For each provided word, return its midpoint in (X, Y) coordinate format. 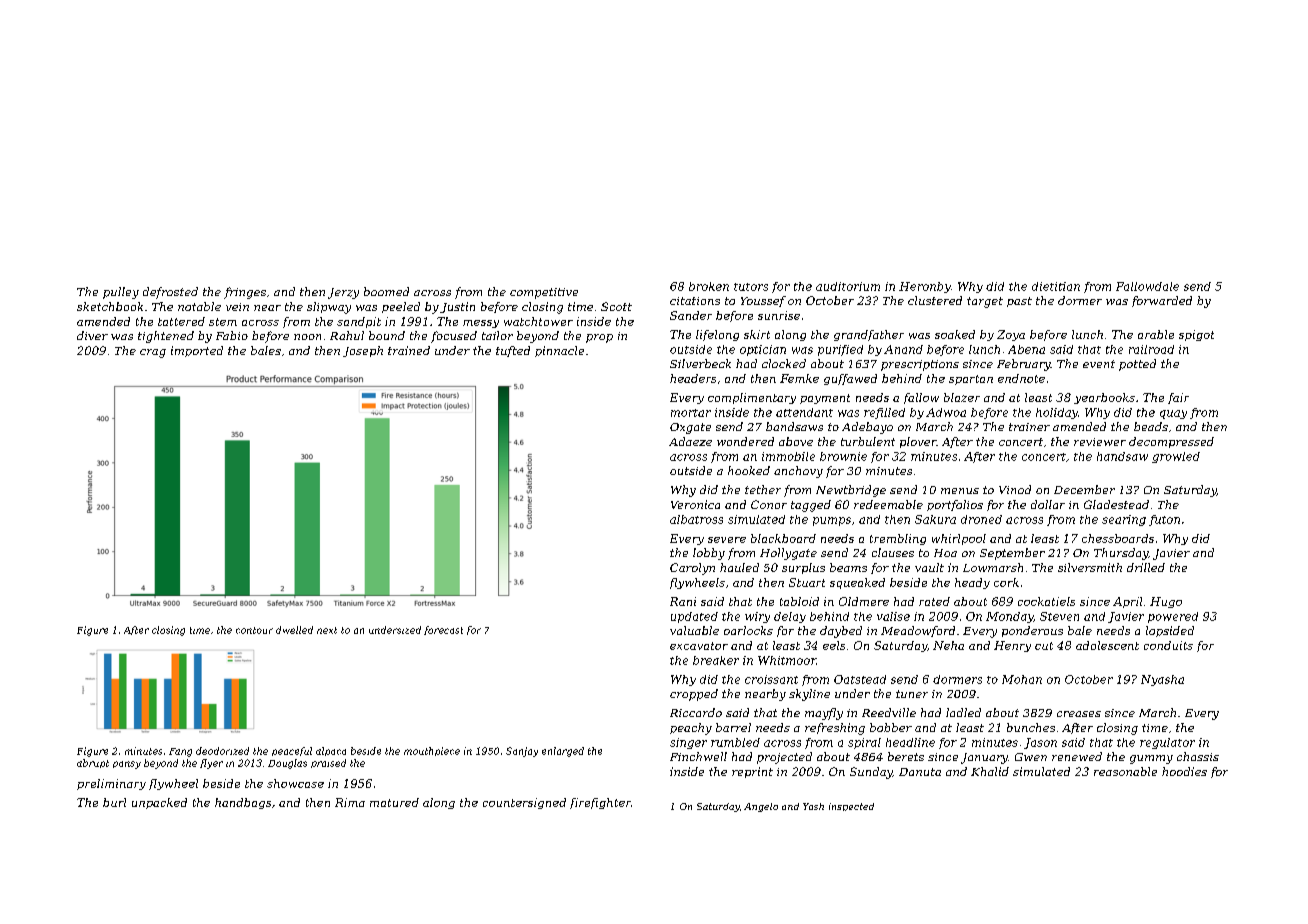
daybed (841, 632)
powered (1173, 617)
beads (1151, 426)
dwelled (294, 630)
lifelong (717, 335)
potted (1137, 365)
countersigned (524, 803)
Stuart (807, 582)
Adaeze (690, 441)
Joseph (363, 351)
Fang (180, 752)
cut (1044, 646)
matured (394, 802)
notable (199, 306)
